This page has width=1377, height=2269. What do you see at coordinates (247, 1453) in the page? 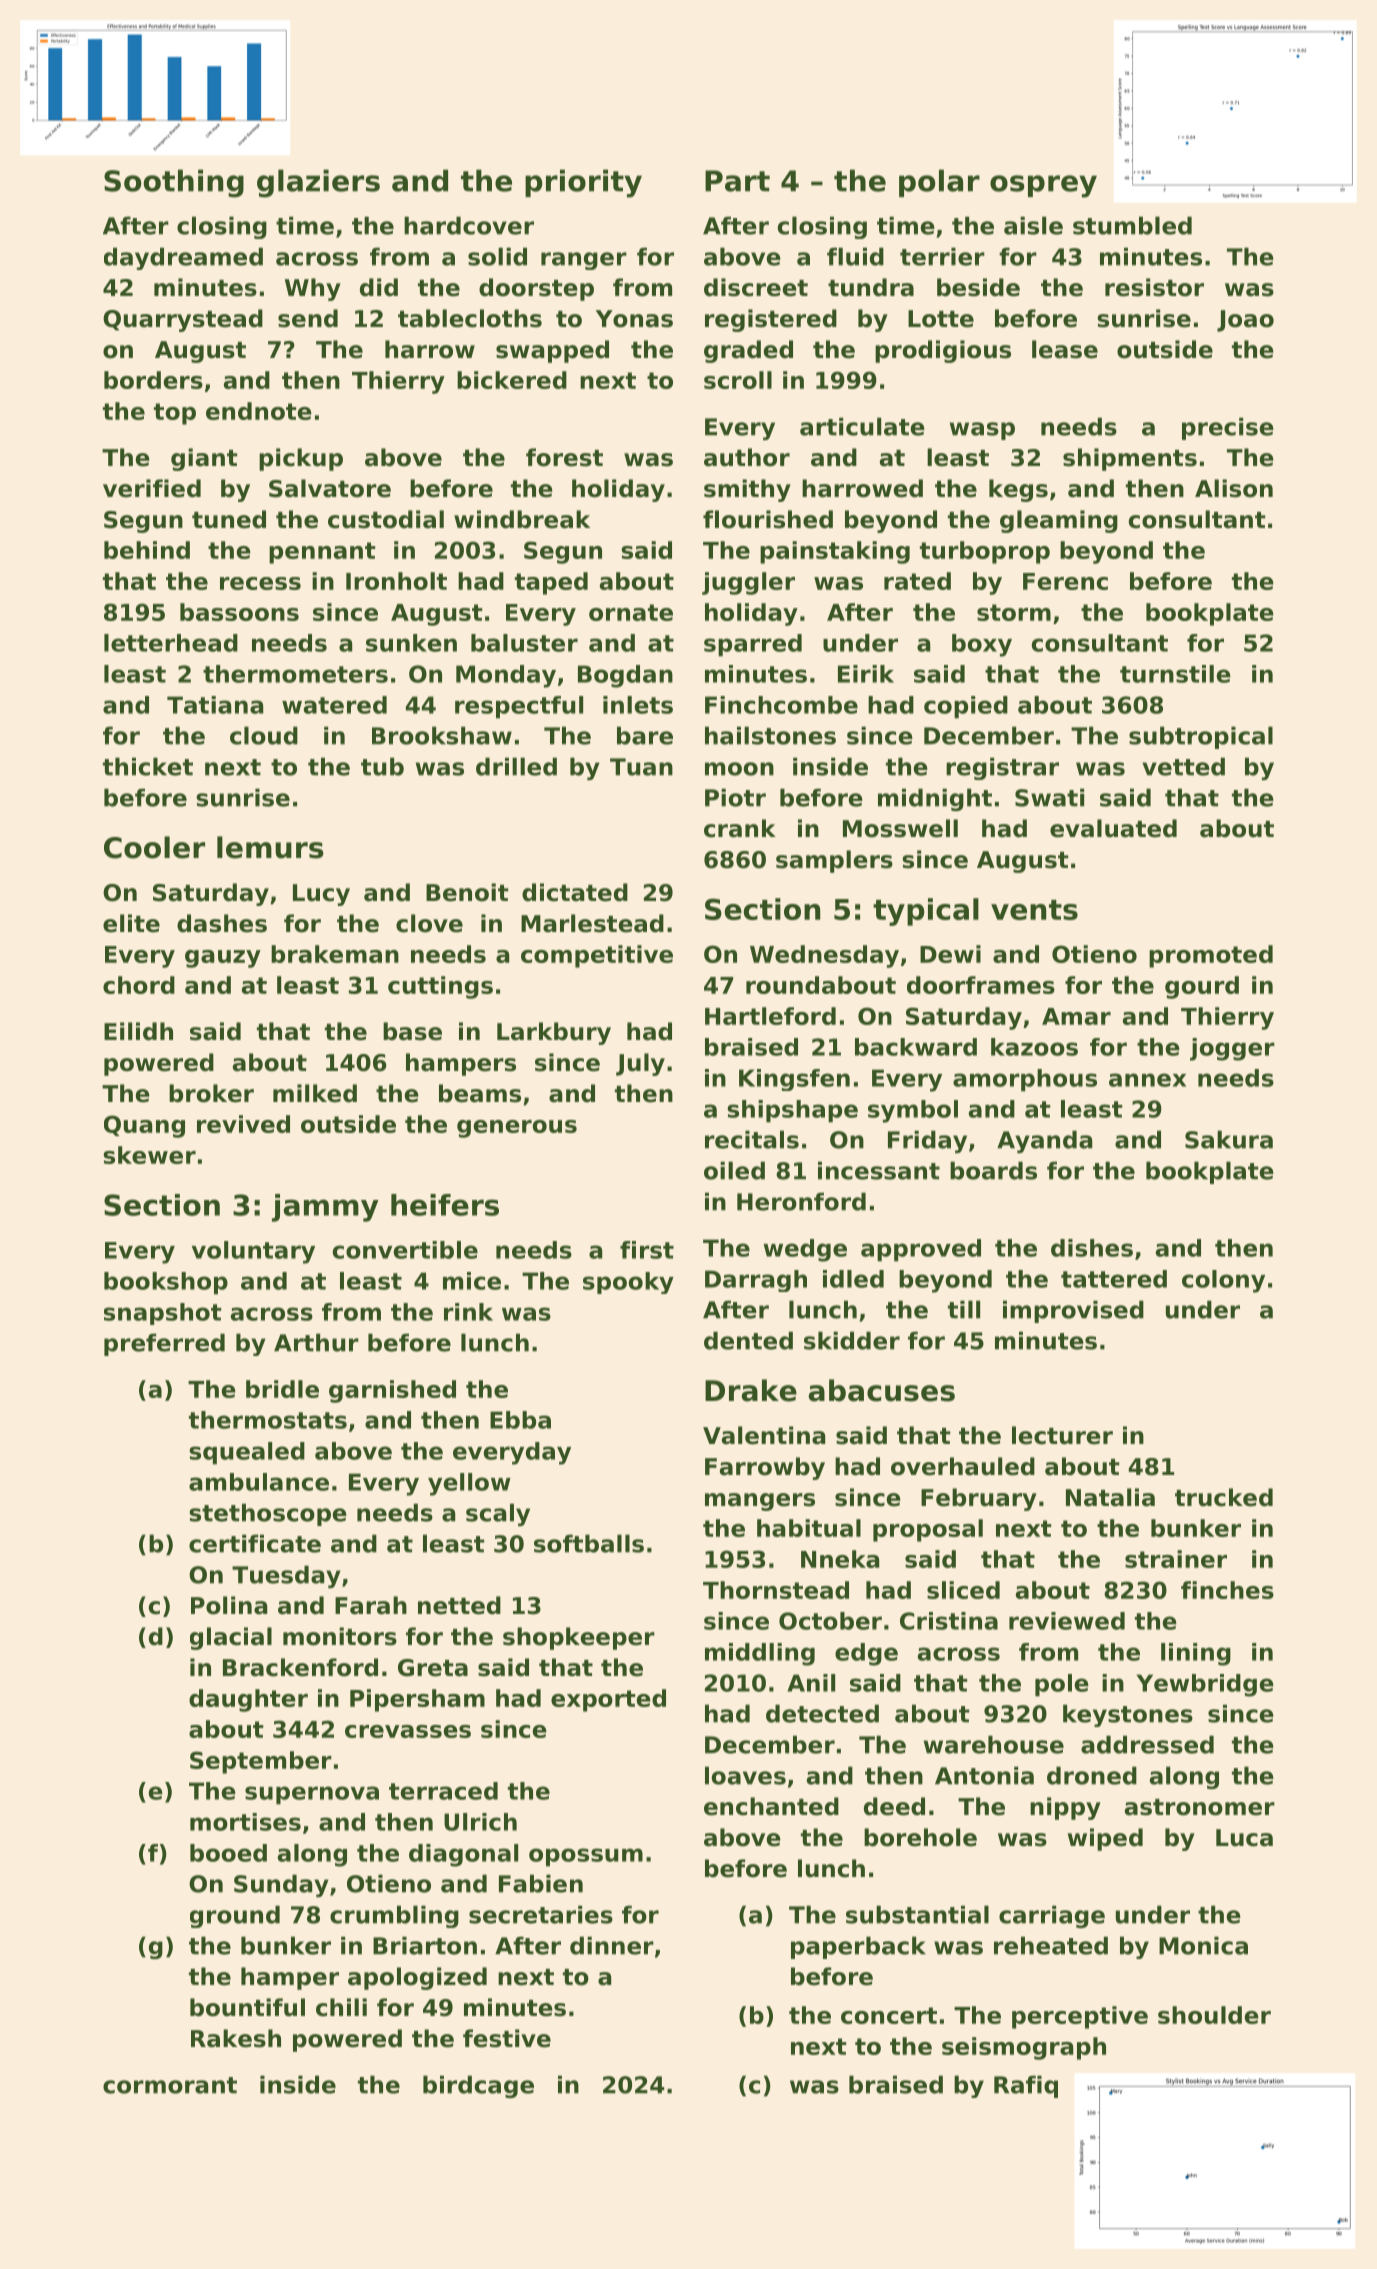
I see `squealed` at bounding box center [247, 1453].
